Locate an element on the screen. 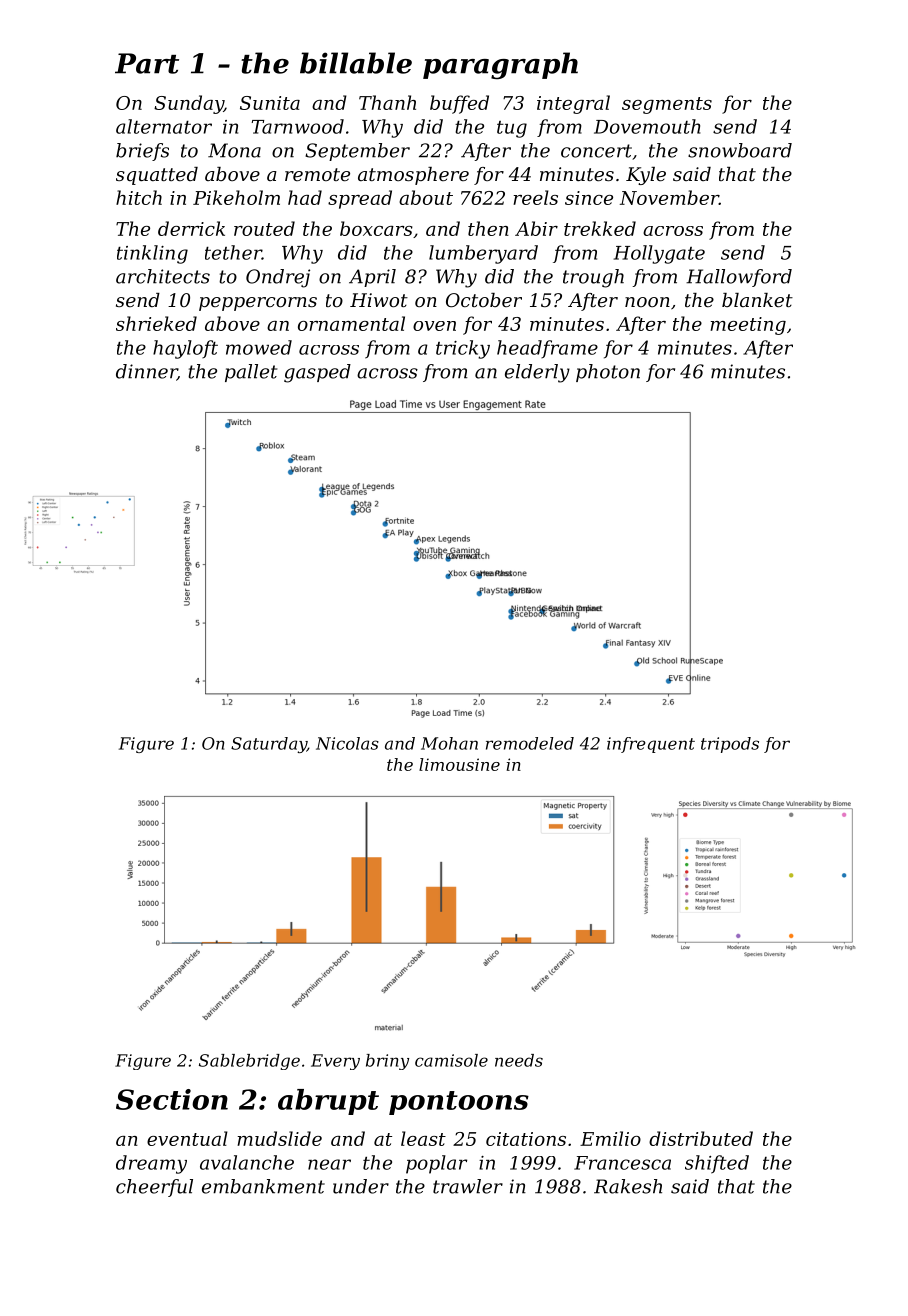 Image resolution: width=908 pixels, height=1316 pixels. Nicolas is located at coordinates (347, 743).
